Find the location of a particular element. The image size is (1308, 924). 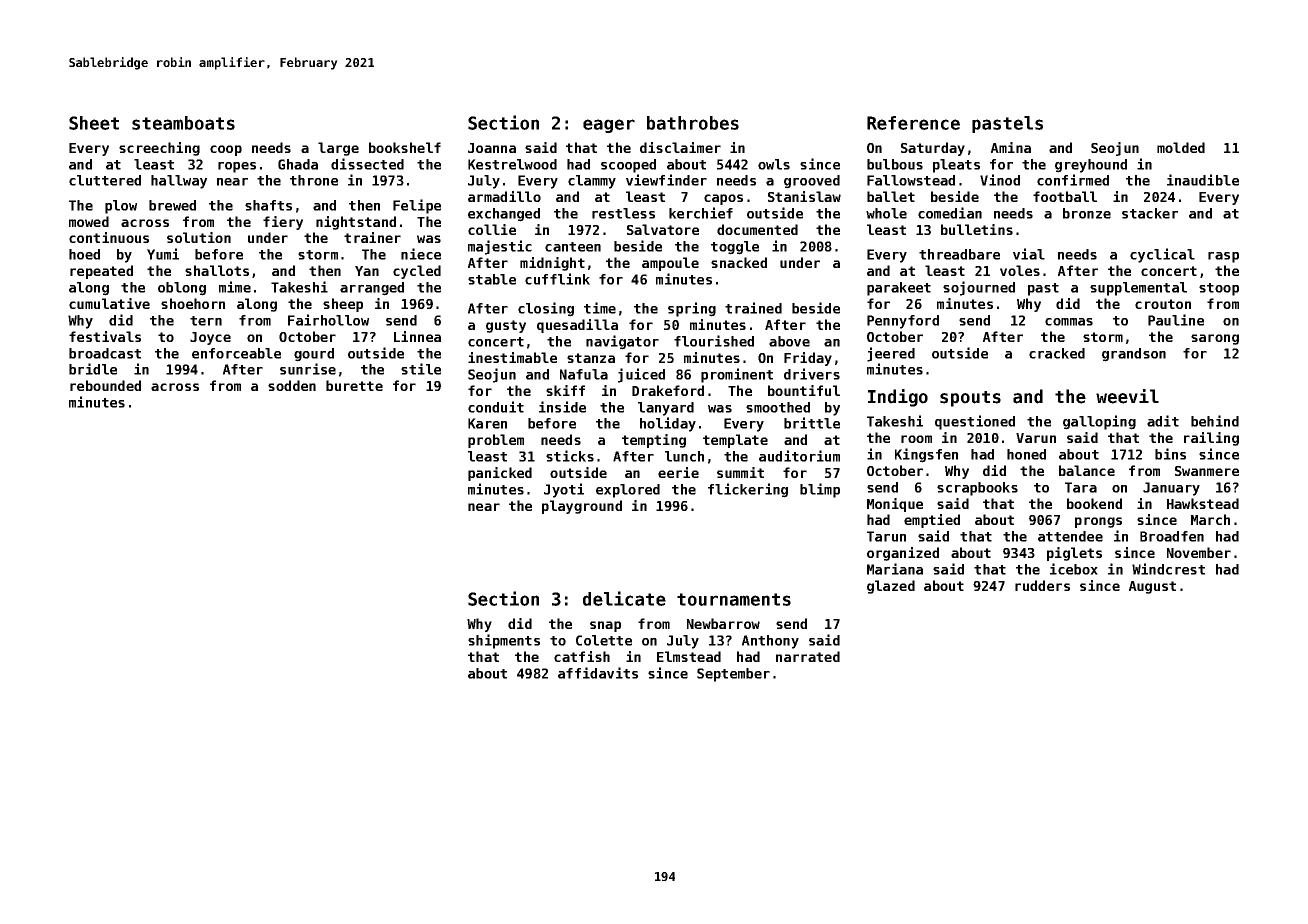

throne is located at coordinates (314, 180).
